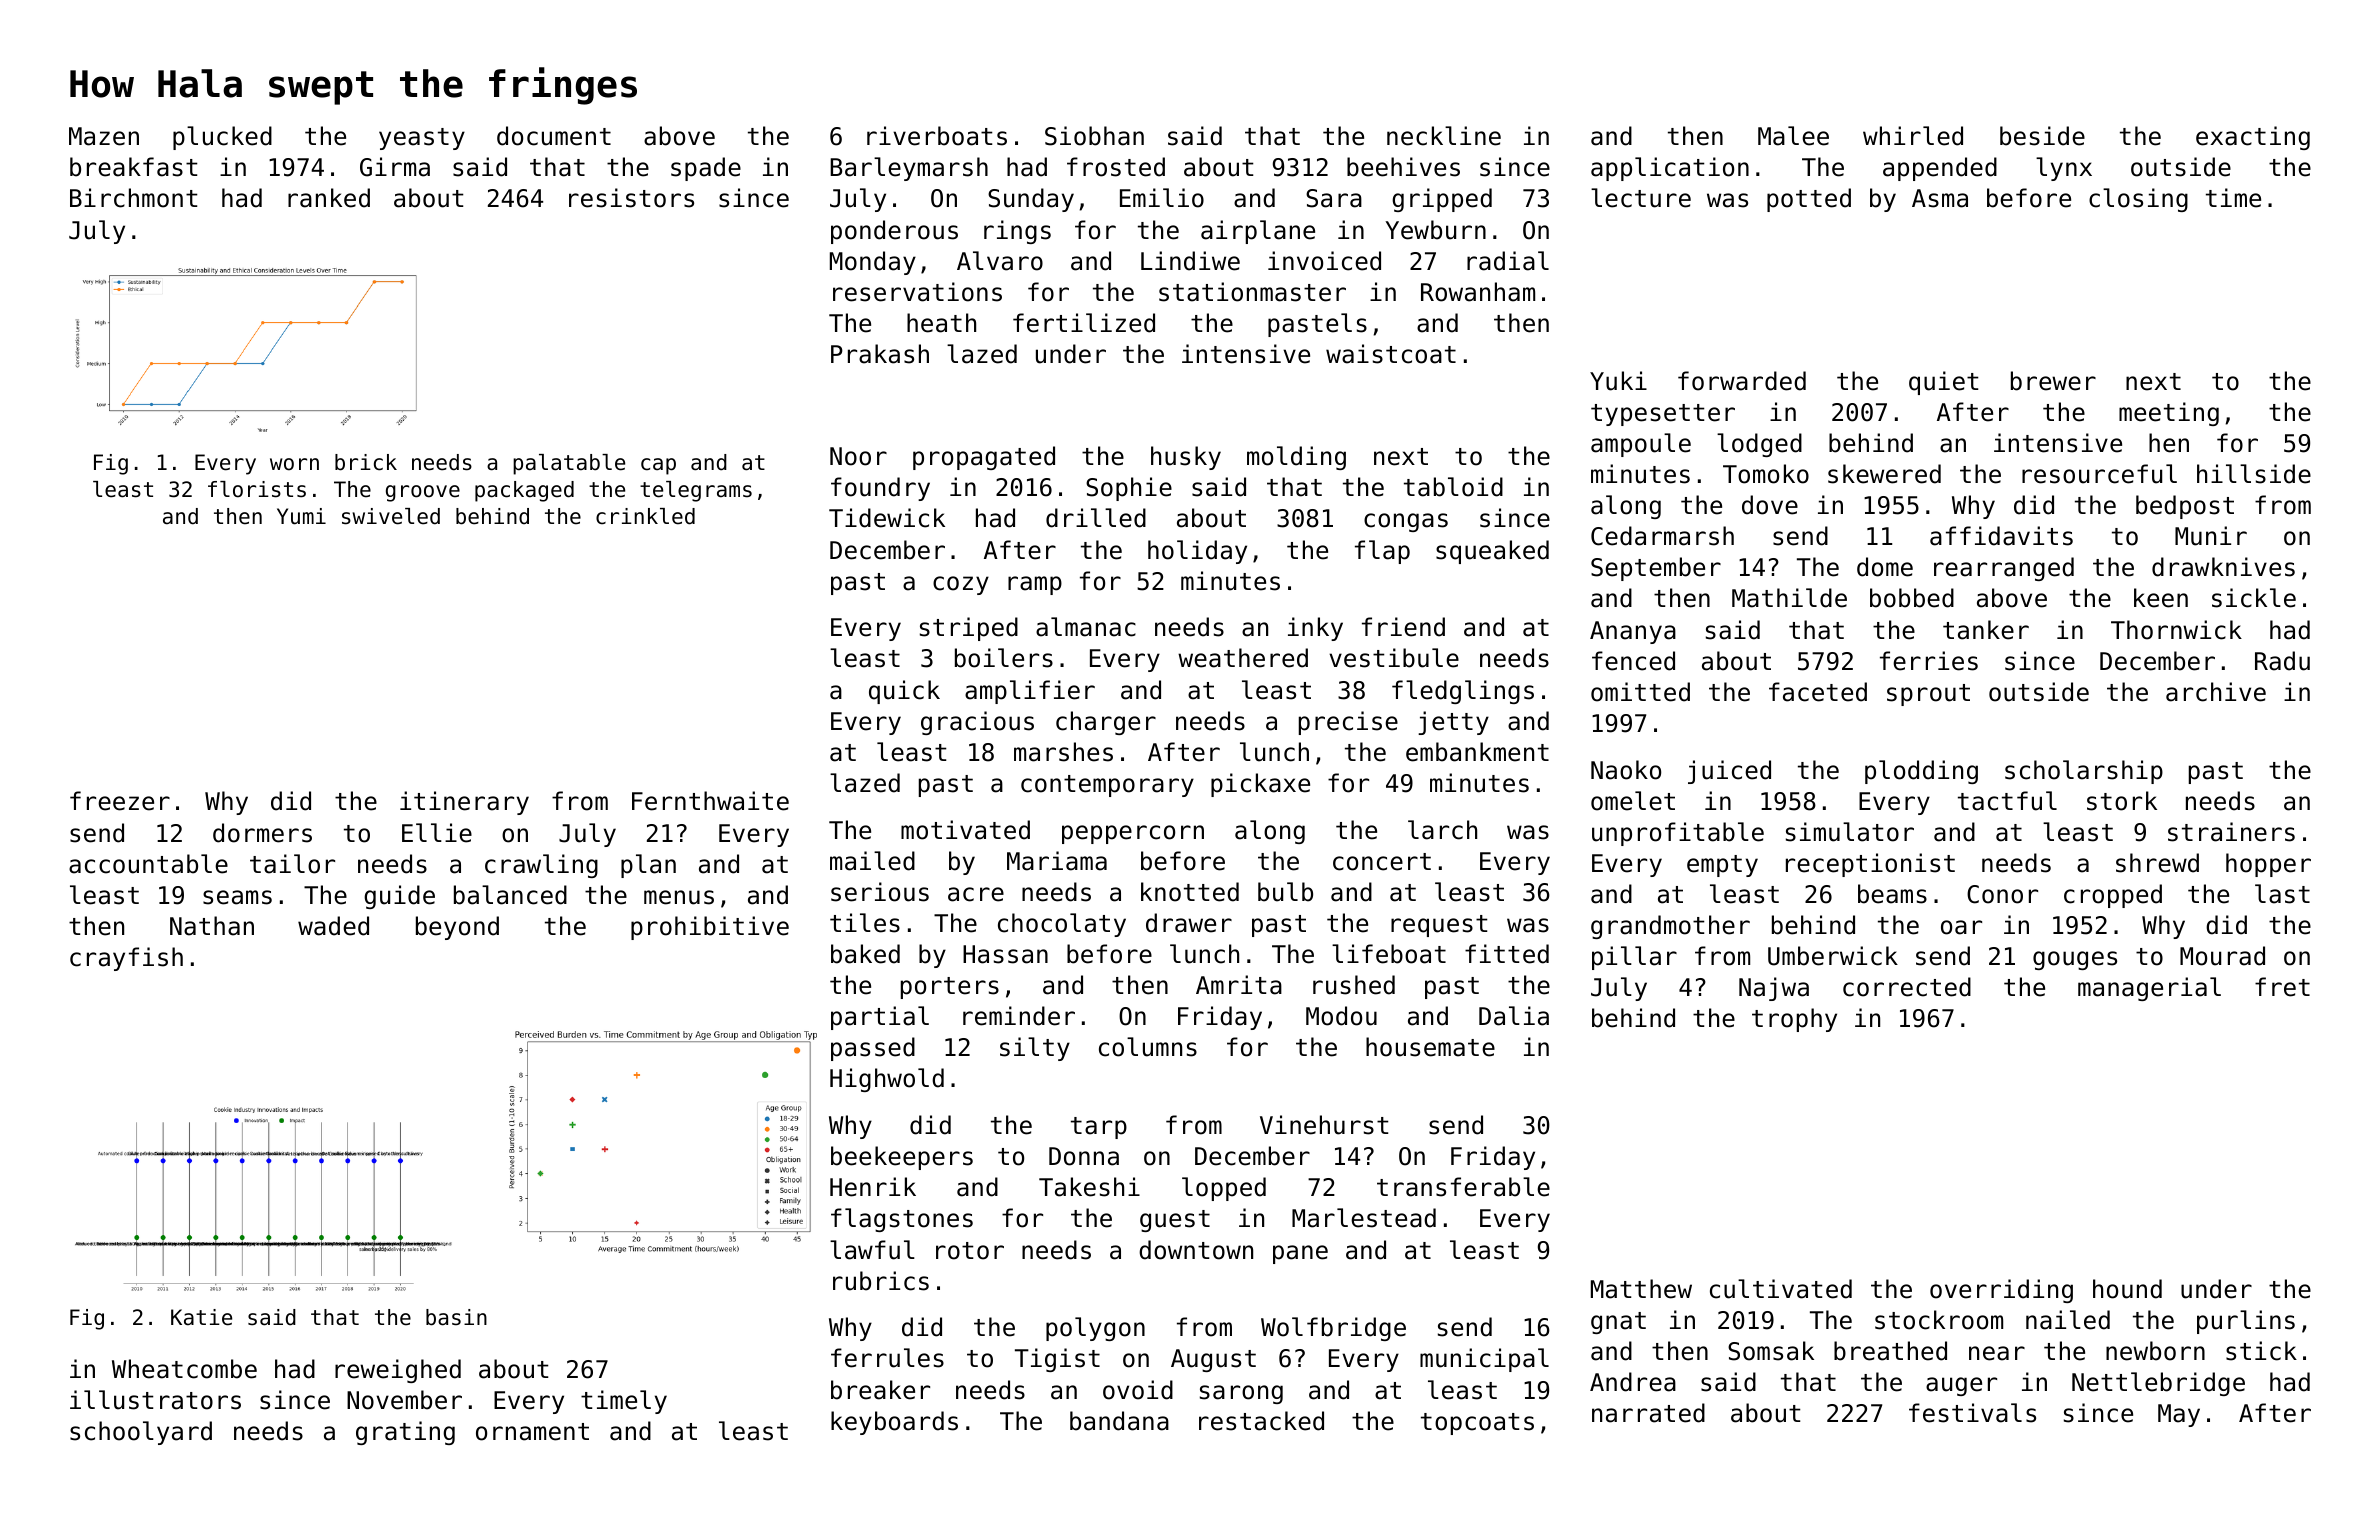 The height and width of the screenshot is (1540, 2380). Describe the element at coordinates (1403, 167) in the screenshot. I see `beehives` at that location.
